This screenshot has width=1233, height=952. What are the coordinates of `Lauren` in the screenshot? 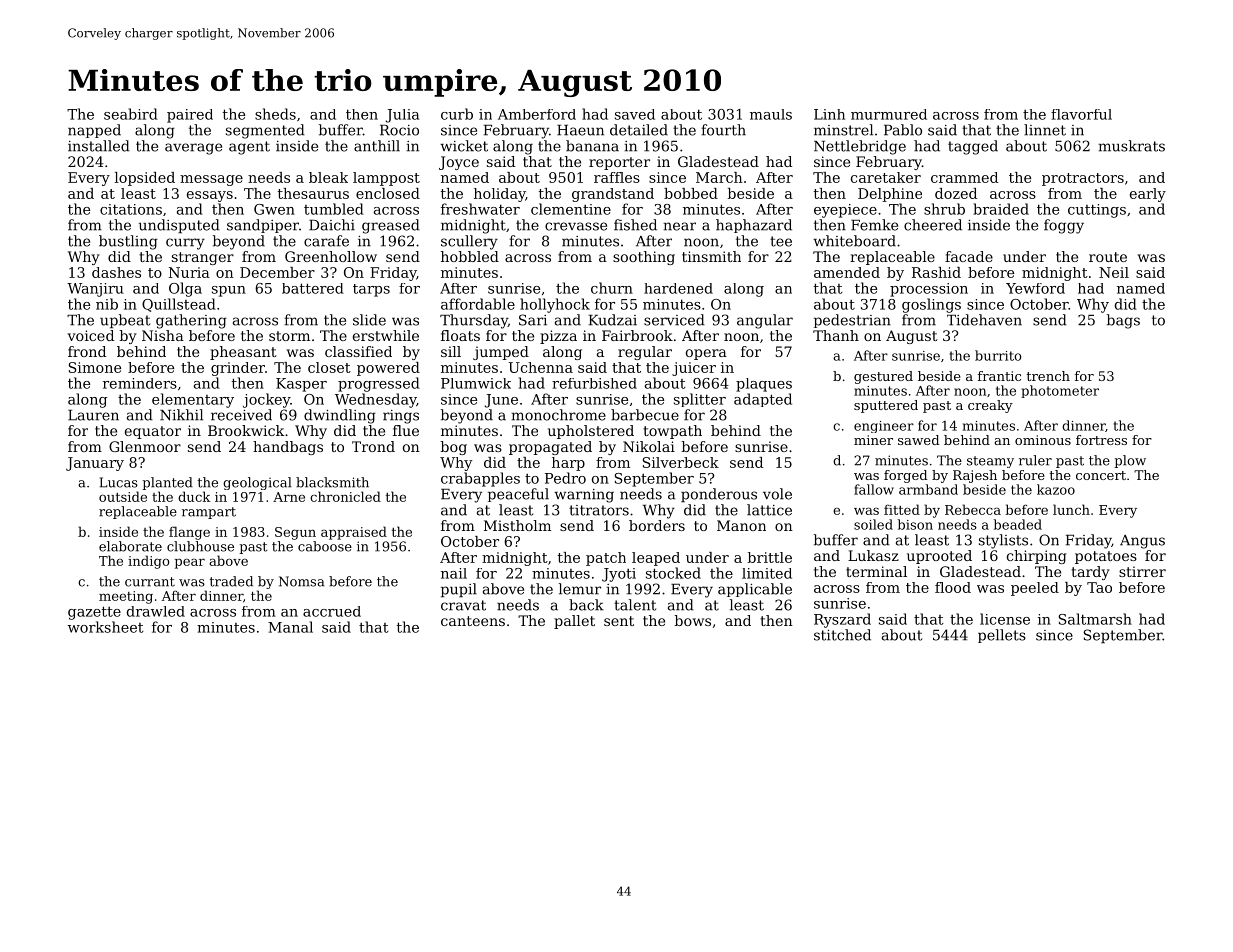 It's located at (93, 415).
